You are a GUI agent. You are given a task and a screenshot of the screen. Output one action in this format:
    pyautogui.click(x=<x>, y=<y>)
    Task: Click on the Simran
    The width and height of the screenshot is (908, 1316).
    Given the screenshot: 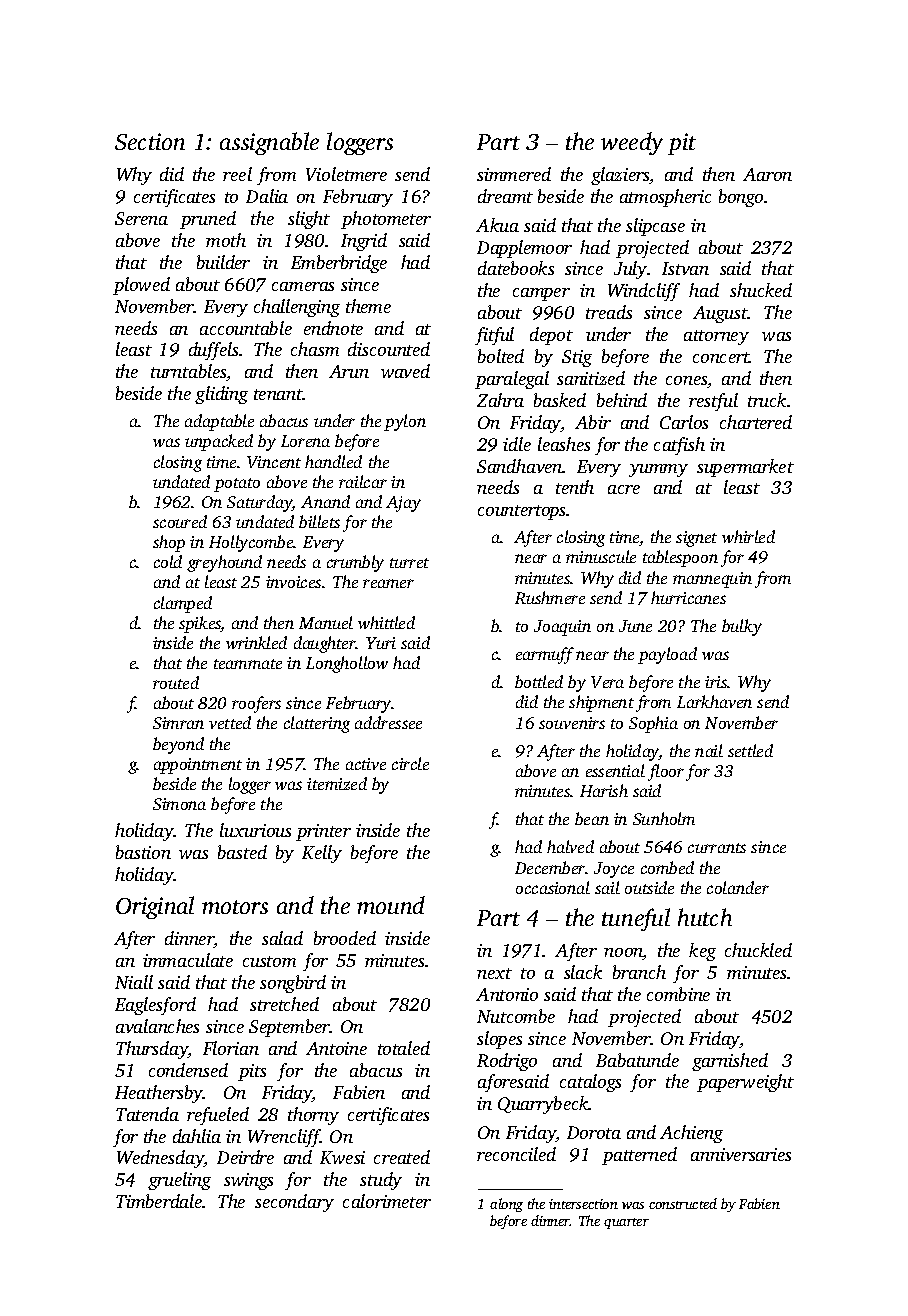 What is the action you would take?
    pyautogui.click(x=178, y=723)
